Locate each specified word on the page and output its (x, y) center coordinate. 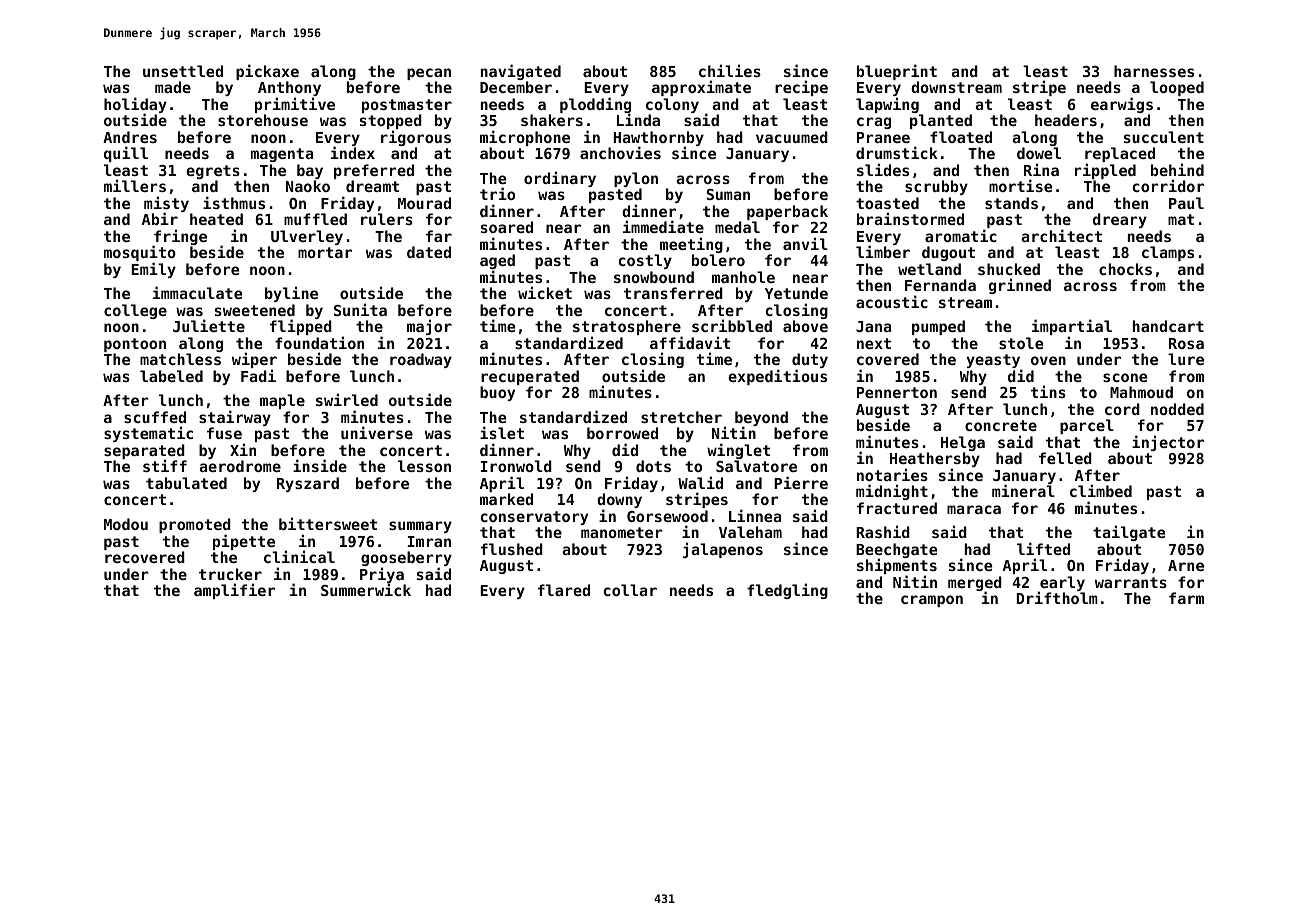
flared (564, 590)
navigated (521, 72)
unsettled (183, 71)
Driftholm (1057, 598)
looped (1177, 88)
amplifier (234, 591)
